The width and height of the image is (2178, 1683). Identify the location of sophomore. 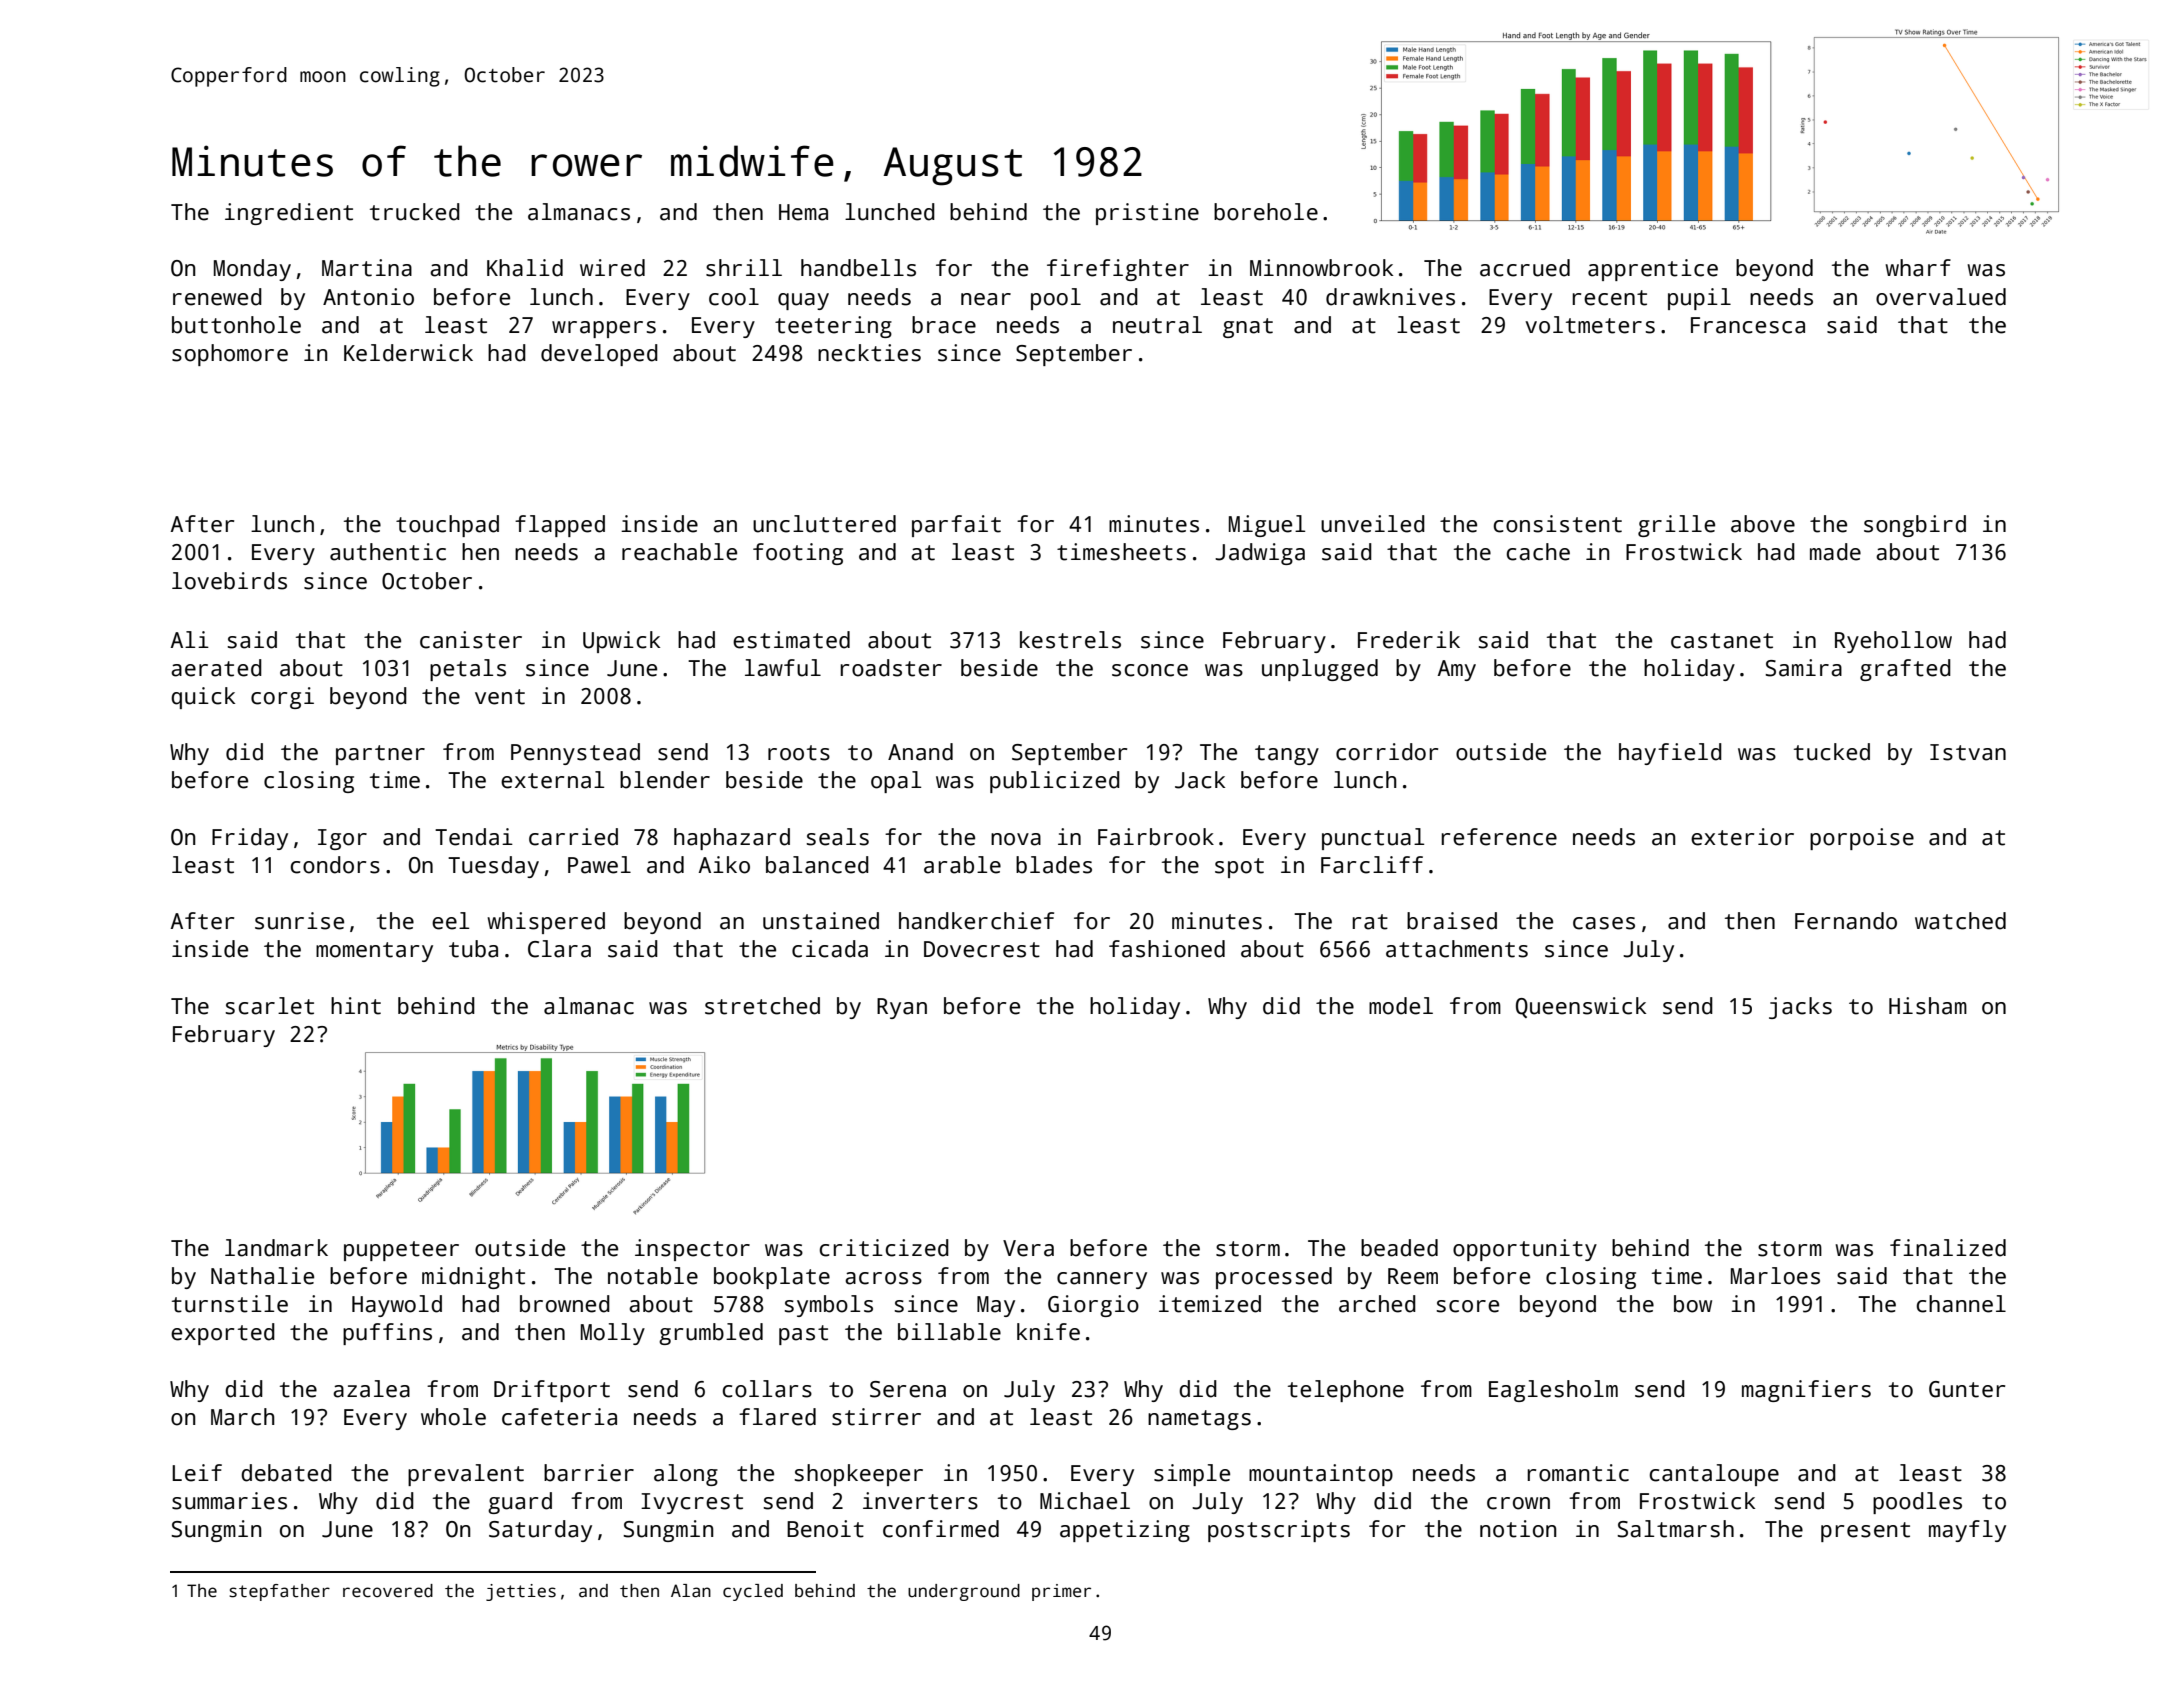
(230, 355).
